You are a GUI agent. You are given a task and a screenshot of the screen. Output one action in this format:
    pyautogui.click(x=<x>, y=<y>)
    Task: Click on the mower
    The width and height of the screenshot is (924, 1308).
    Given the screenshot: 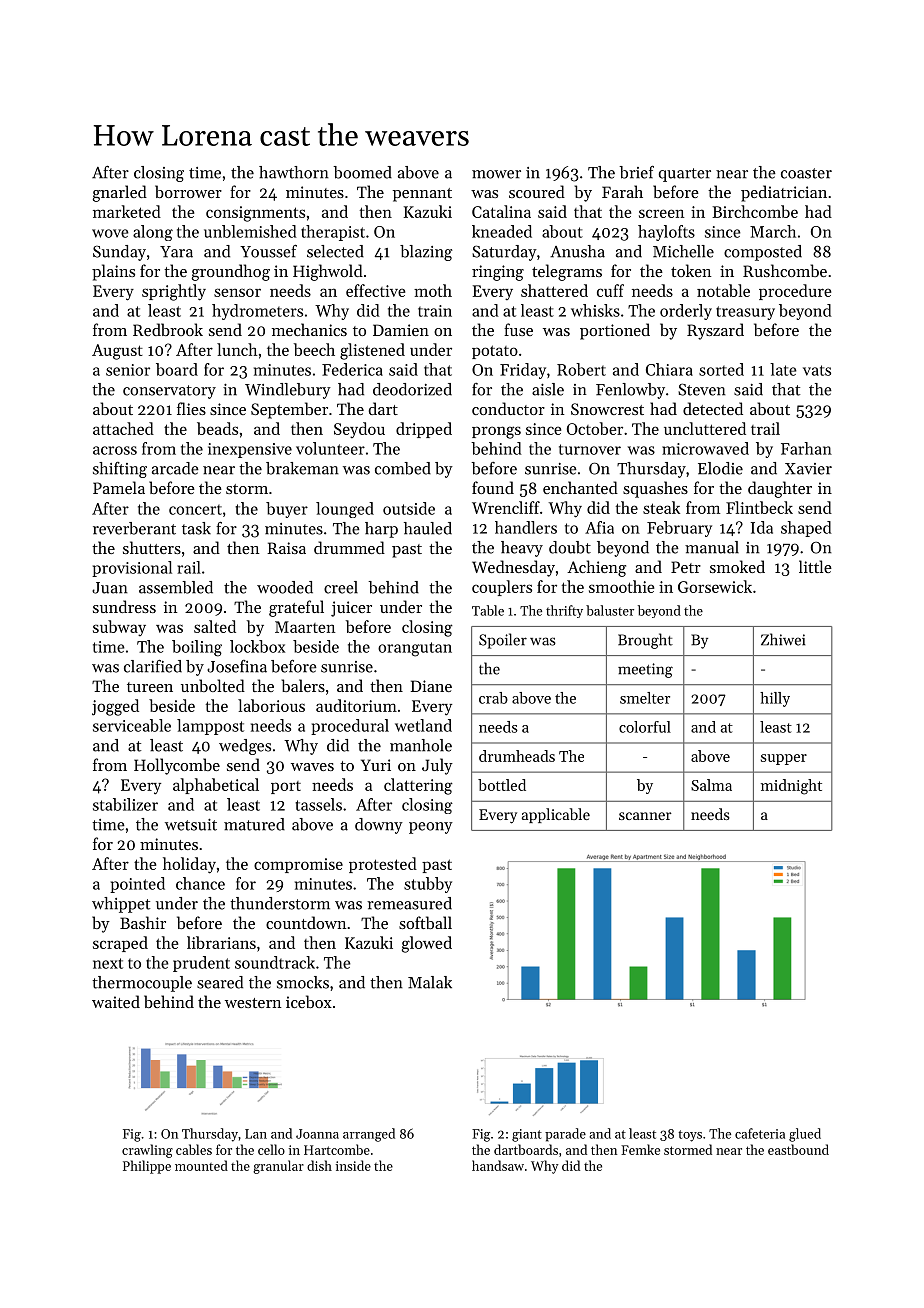 What is the action you would take?
    pyautogui.click(x=496, y=174)
